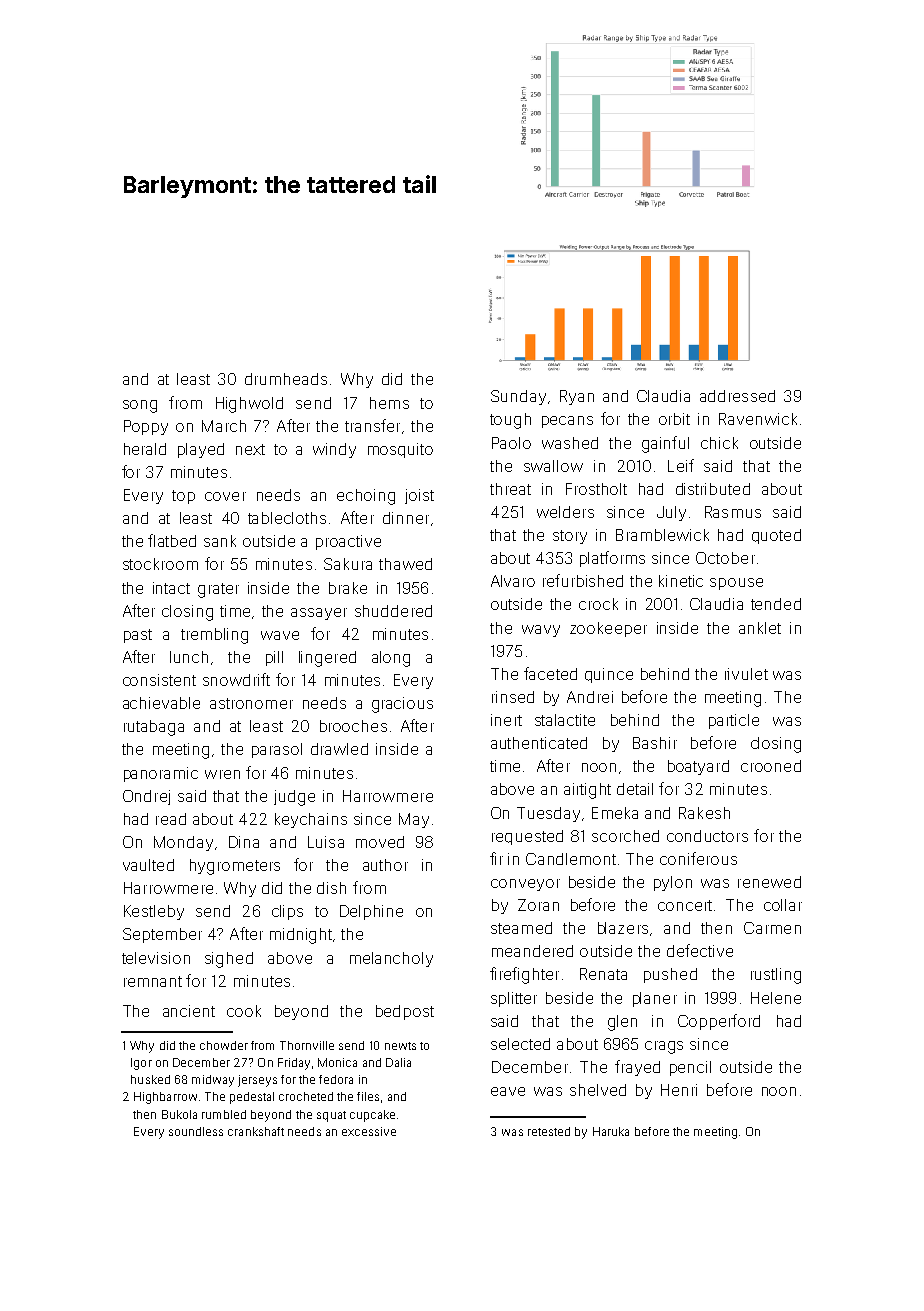 The height and width of the screenshot is (1311, 924). Describe the element at coordinates (140, 406) in the screenshot. I see `song` at that location.
